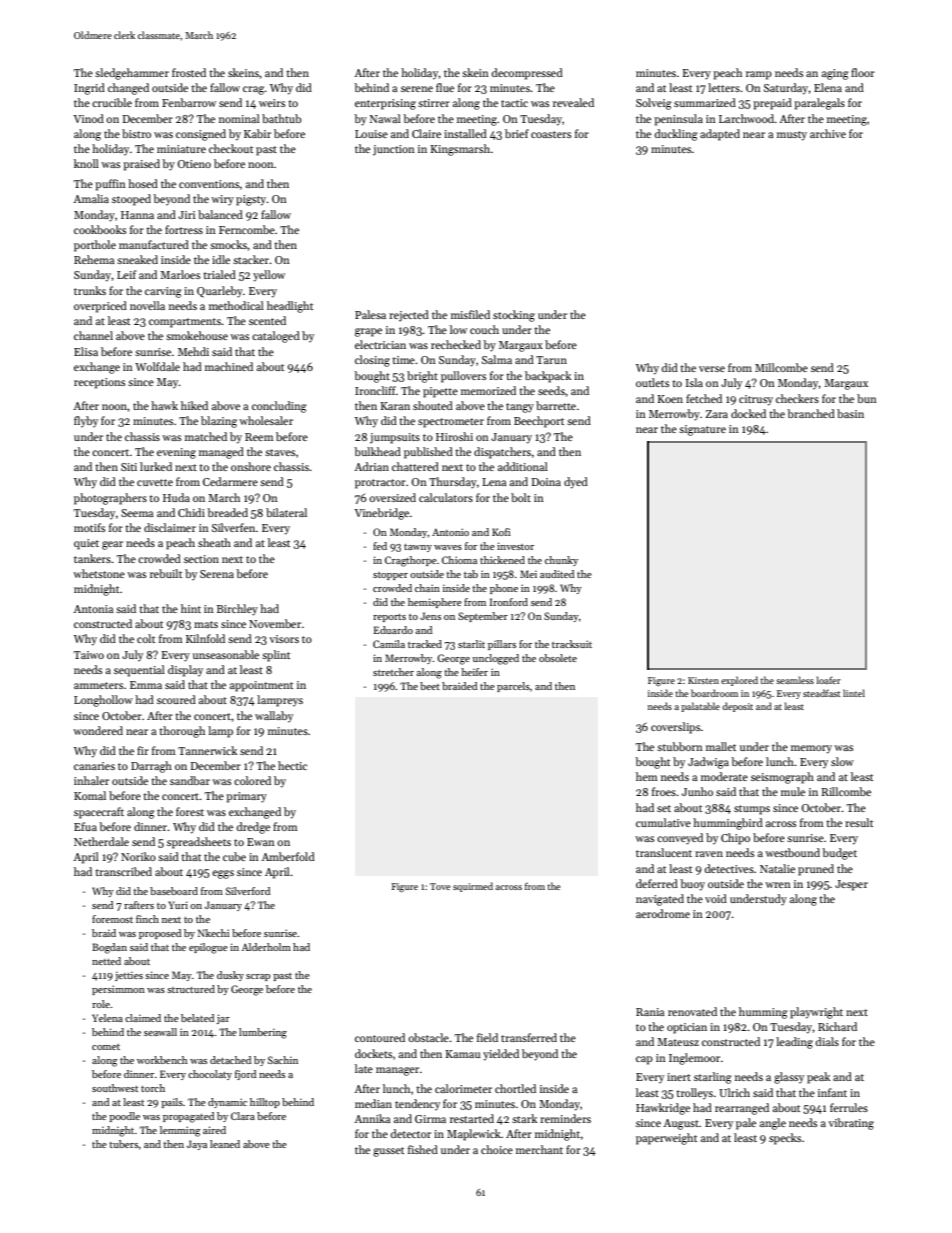  What do you see at coordinates (781, 367) in the page?
I see `Millcombe` at bounding box center [781, 367].
